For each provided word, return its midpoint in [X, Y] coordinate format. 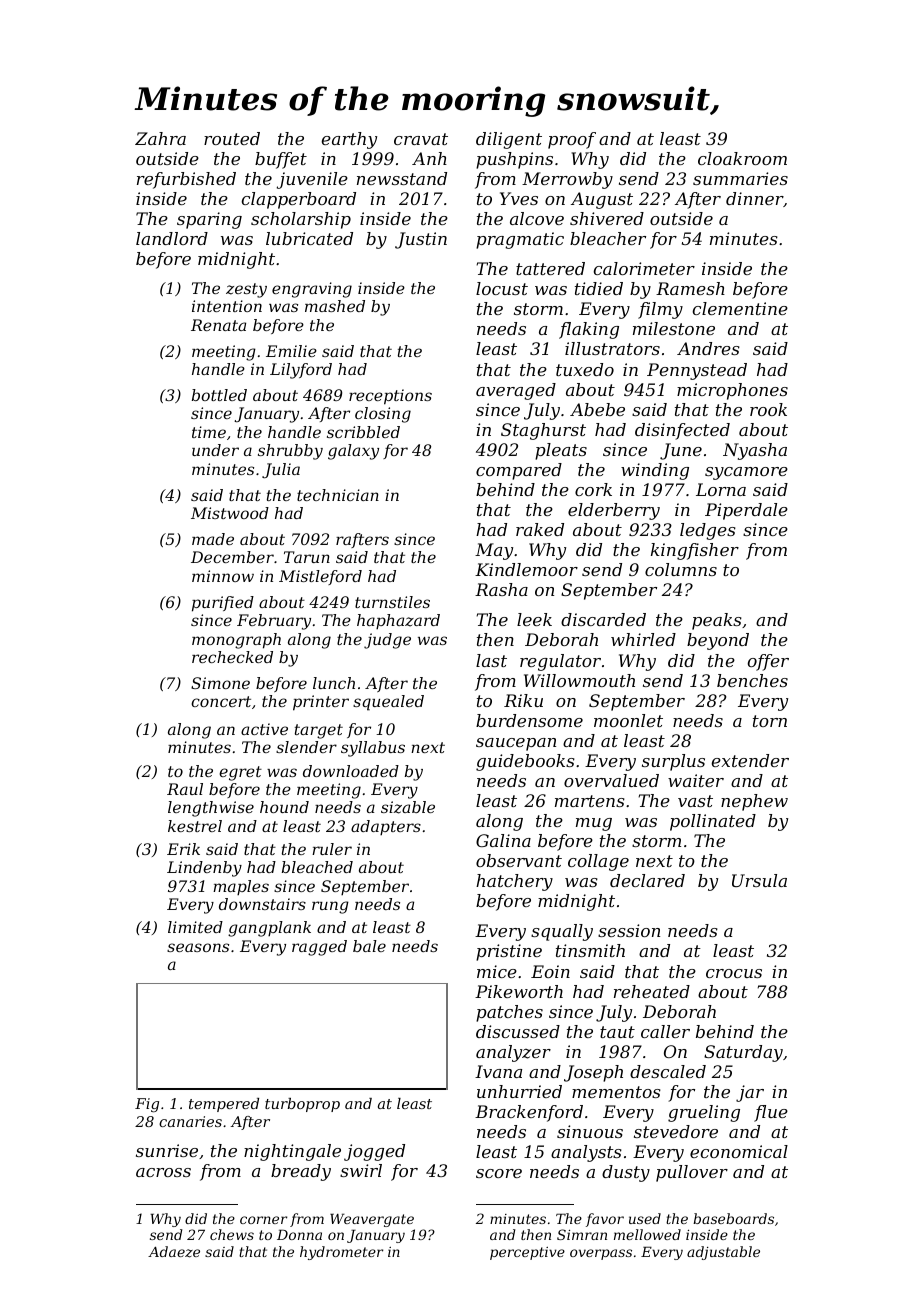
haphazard [398, 621]
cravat [421, 139]
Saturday [743, 1053]
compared [519, 471]
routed [232, 138]
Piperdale [746, 511]
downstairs [262, 904]
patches [509, 1013]
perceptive [527, 1253]
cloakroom [742, 158]
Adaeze [174, 1252]
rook [768, 409]
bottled [219, 395]
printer [321, 703]
